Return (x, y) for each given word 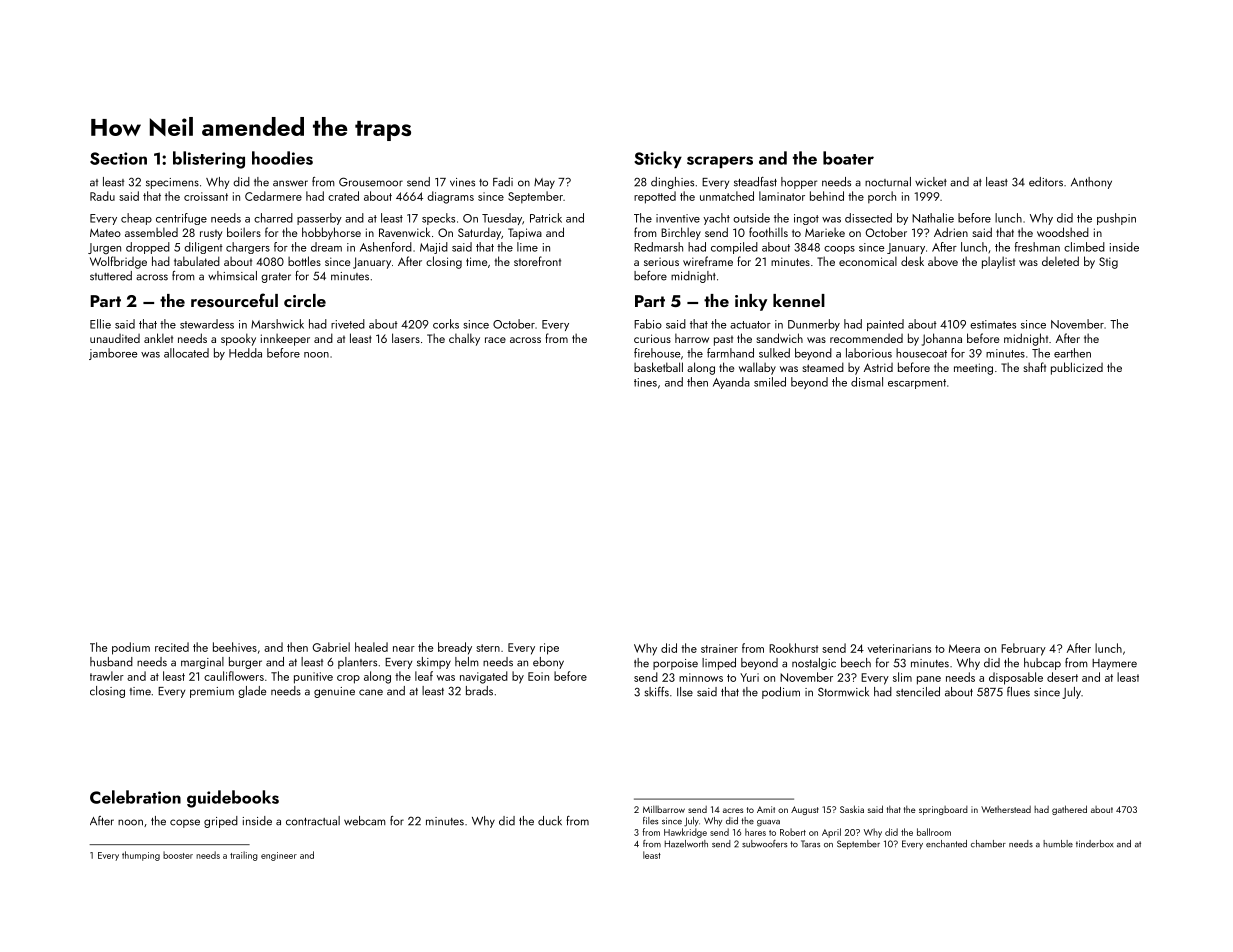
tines (645, 382)
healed (371, 647)
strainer (719, 648)
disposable (1016, 678)
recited (172, 647)
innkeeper (285, 340)
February (1023, 649)
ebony (548, 663)
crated (343, 196)
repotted (655, 197)
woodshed (1063, 232)
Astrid (878, 367)
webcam (365, 821)
